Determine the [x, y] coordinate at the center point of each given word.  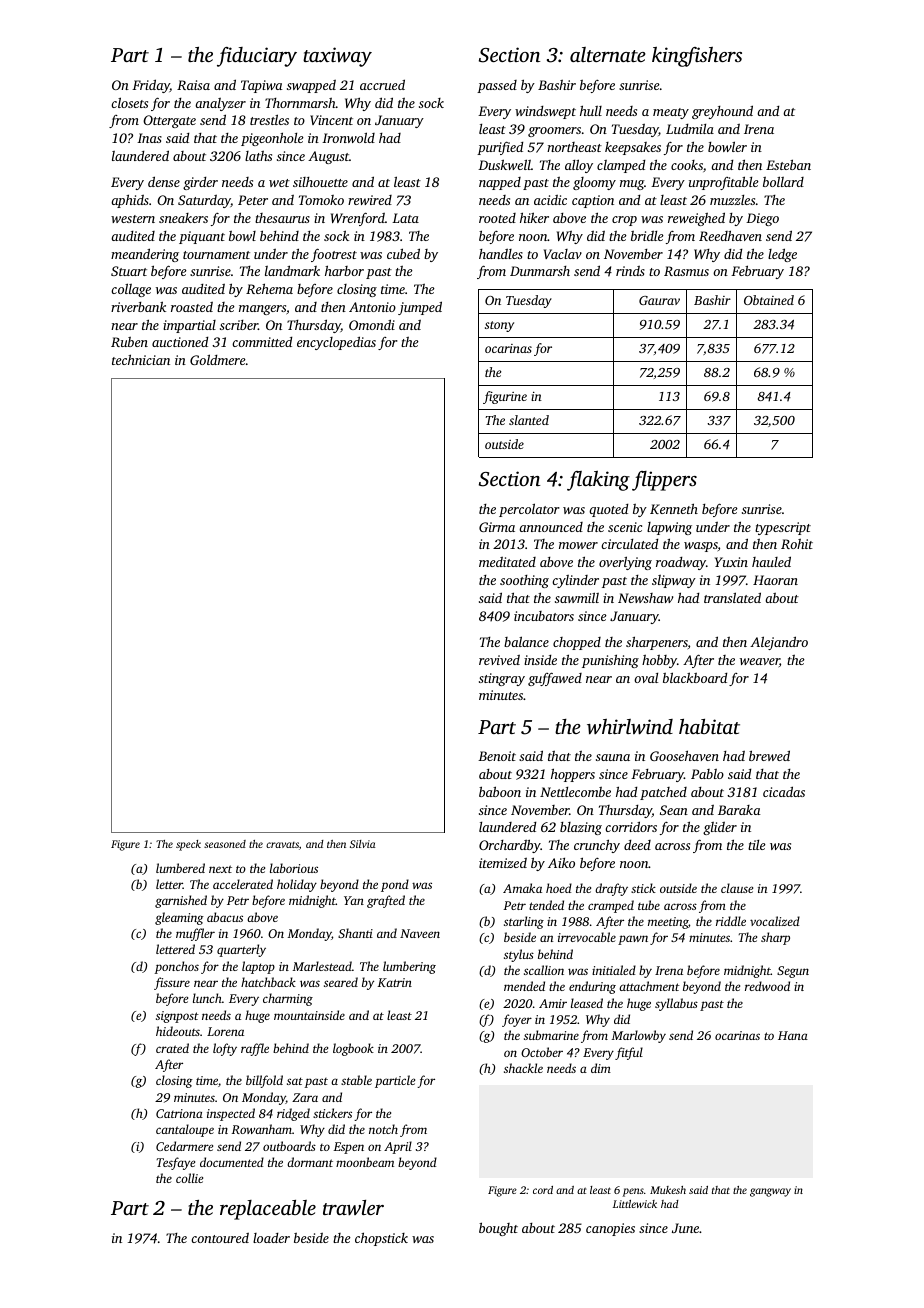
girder [200, 183]
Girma [497, 527]
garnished [181, 901]
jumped [420, 308]
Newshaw [645, 598]
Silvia [362, 844]
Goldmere [218, 359]
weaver [760, 662]
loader [271, 1238]
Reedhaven [730, 235]
